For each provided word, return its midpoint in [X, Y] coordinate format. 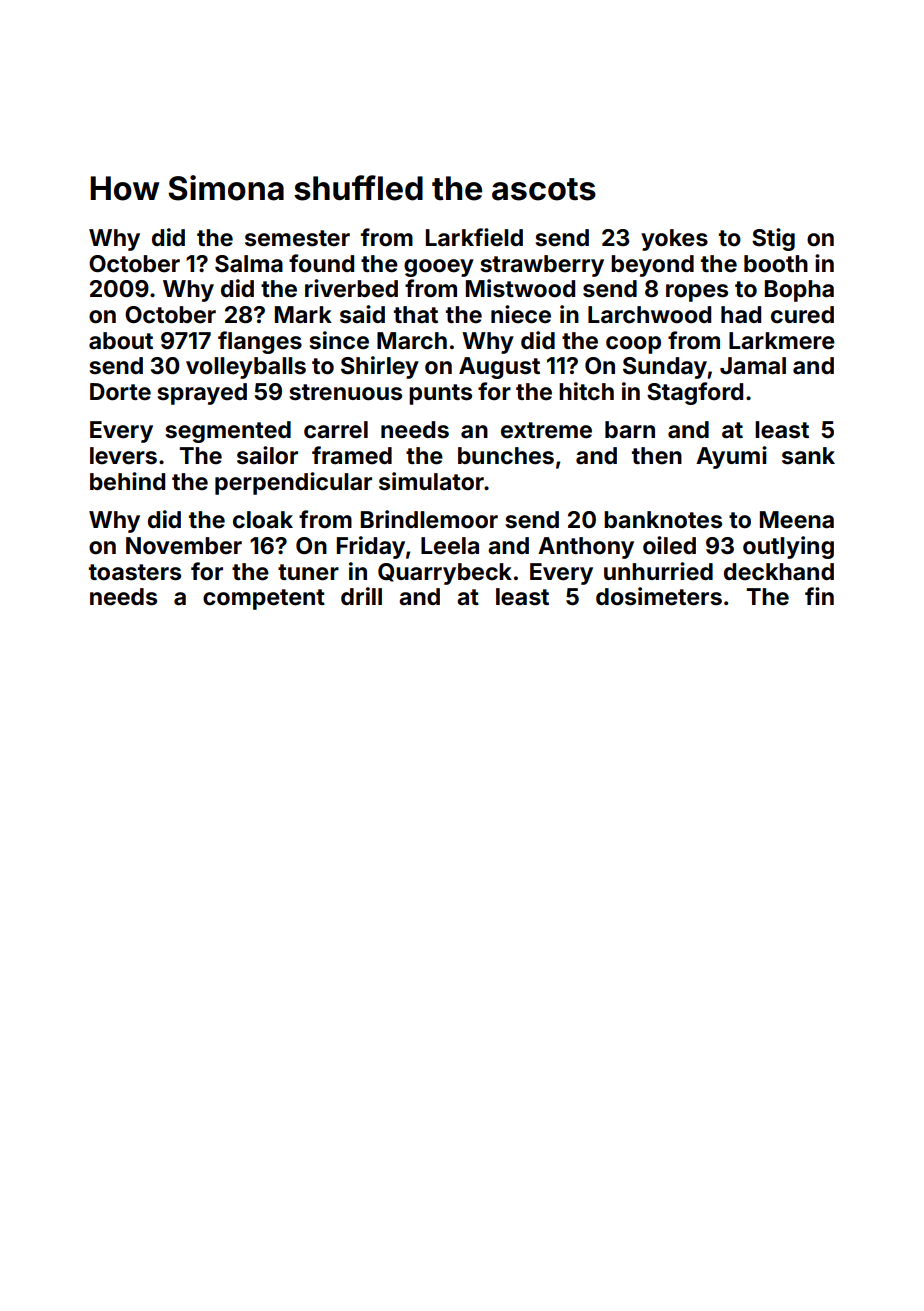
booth [776, 264]
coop [633, 345]
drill [361, 596]
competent [264, 599]
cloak [263, 520]
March [412, 341]
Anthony [586, 548]
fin [819, 596]
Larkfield [474, 237]
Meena [797, 520]
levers [123, 456]
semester [297, 238]
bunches [506, 456]
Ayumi [731, 457]
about [121, 341]
